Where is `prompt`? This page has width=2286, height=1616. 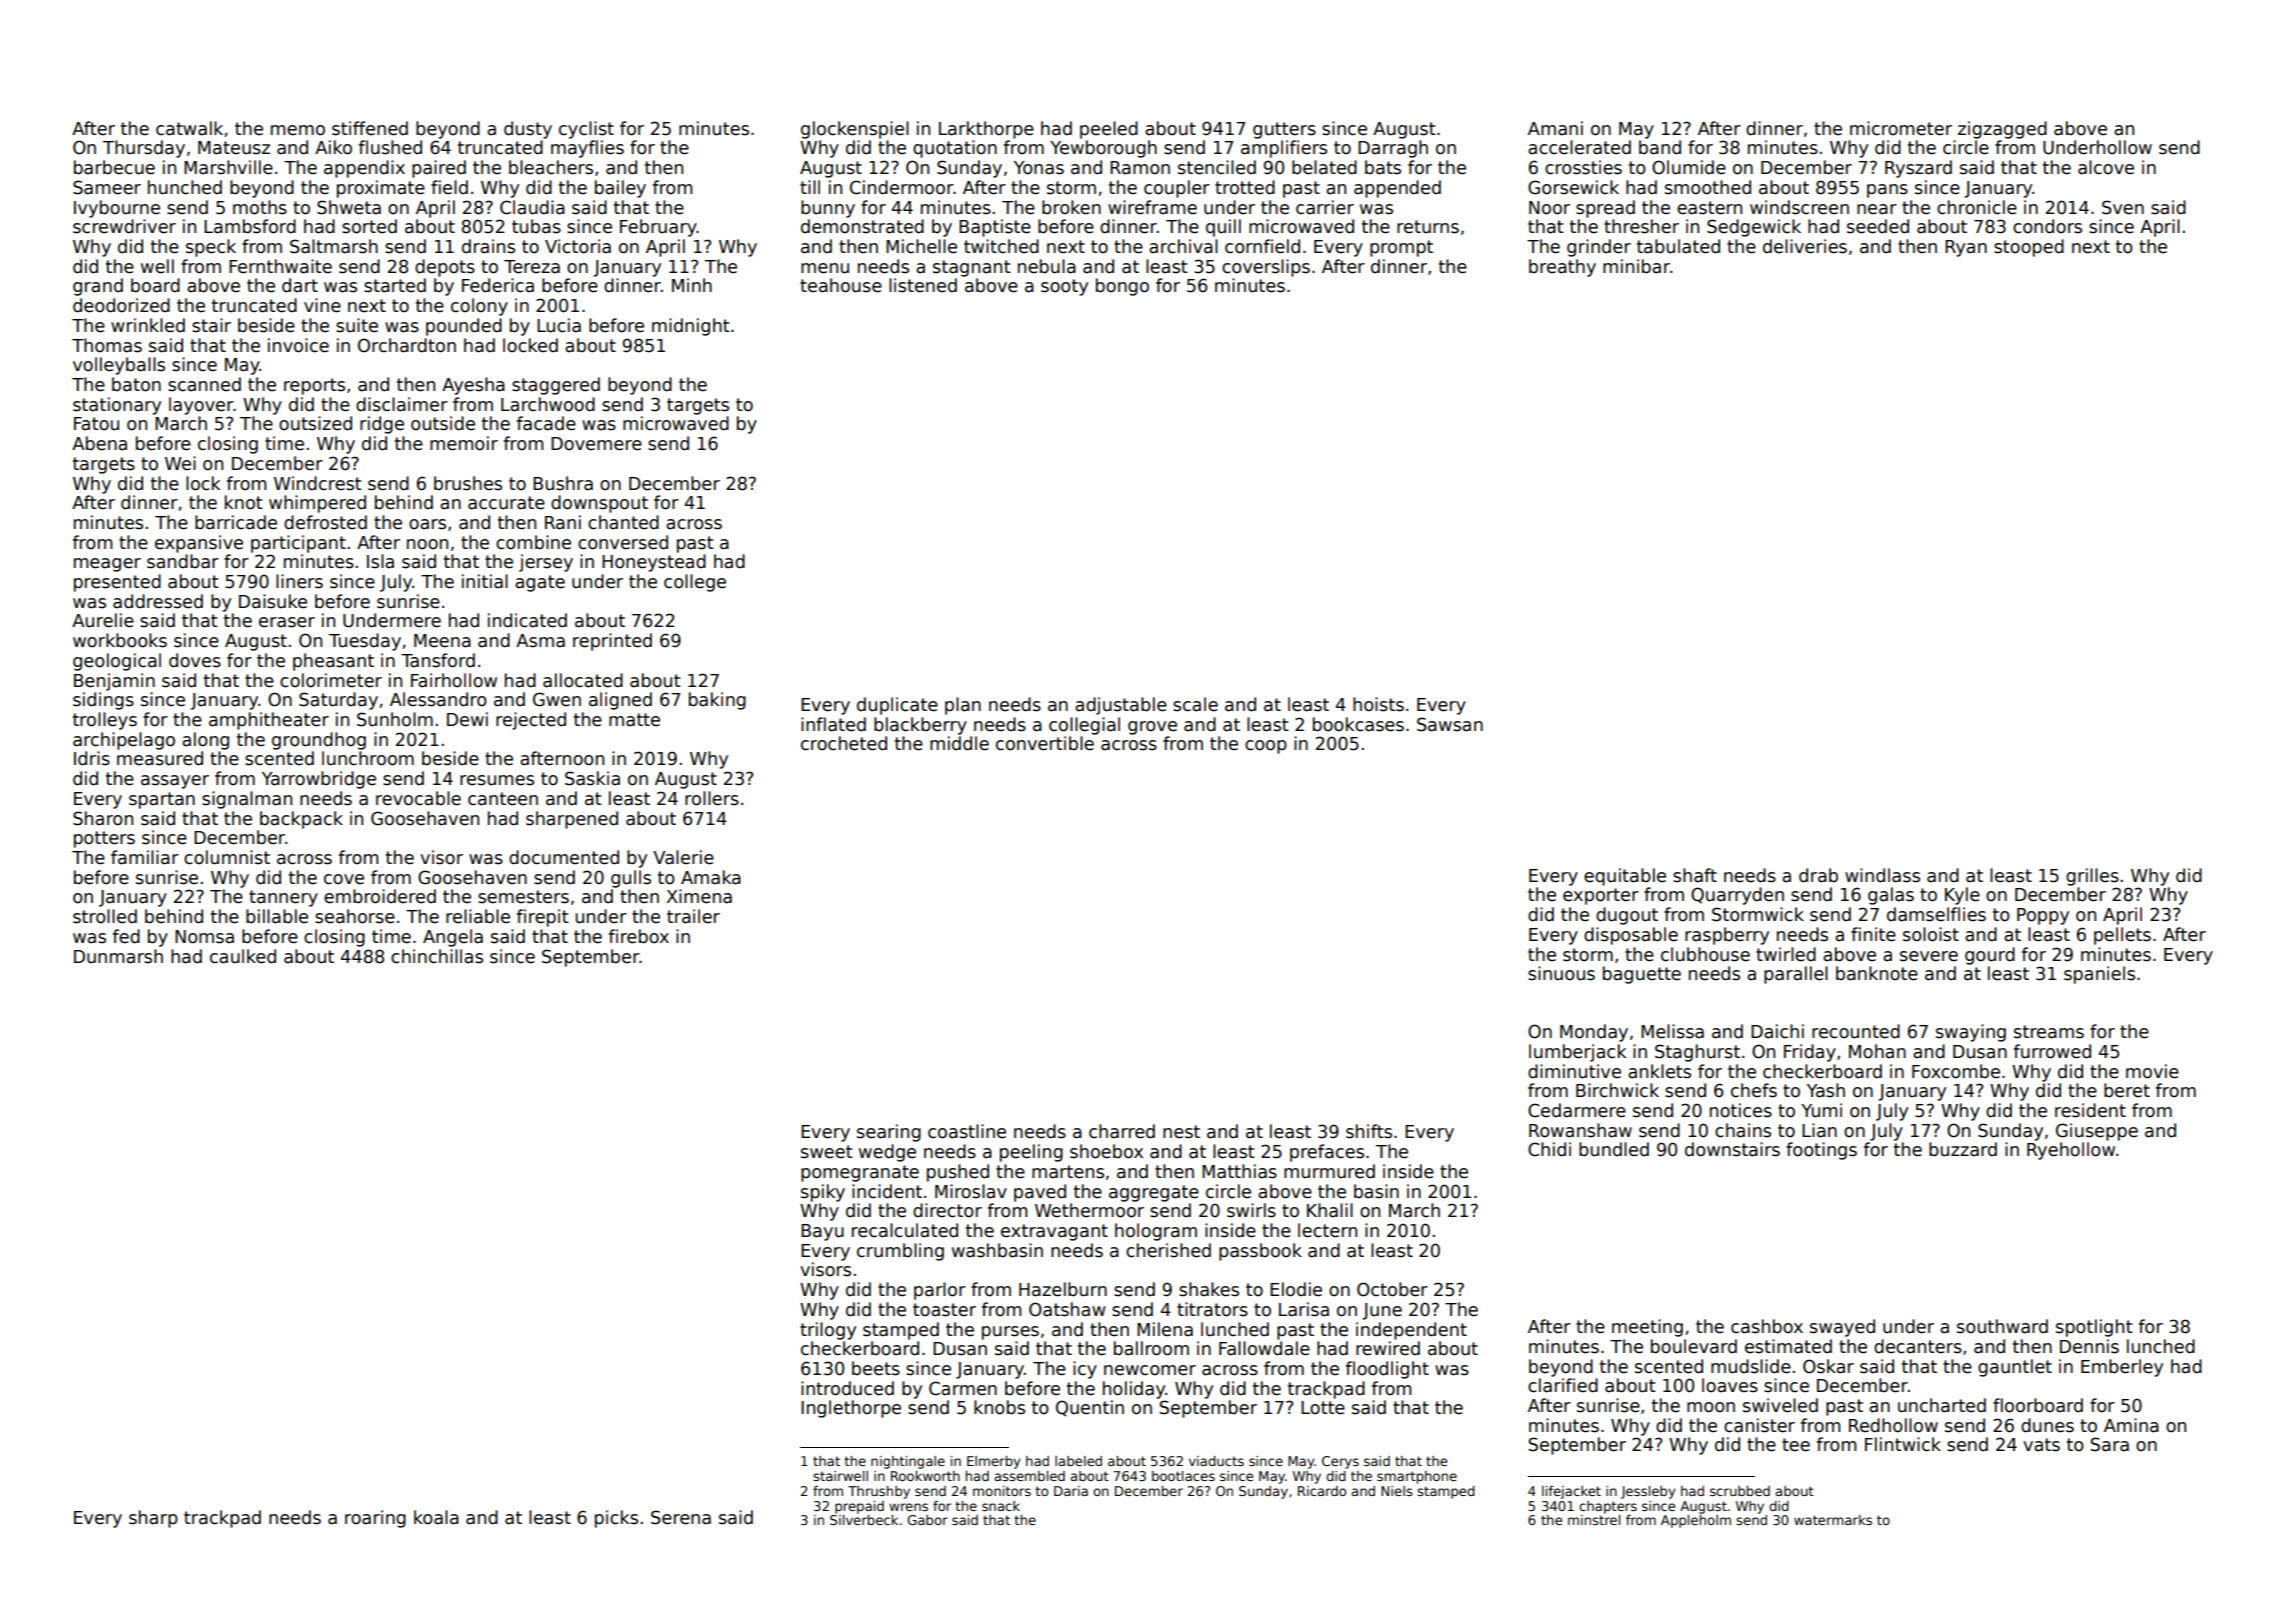 prompt is located at coordinates (1401, 248).
